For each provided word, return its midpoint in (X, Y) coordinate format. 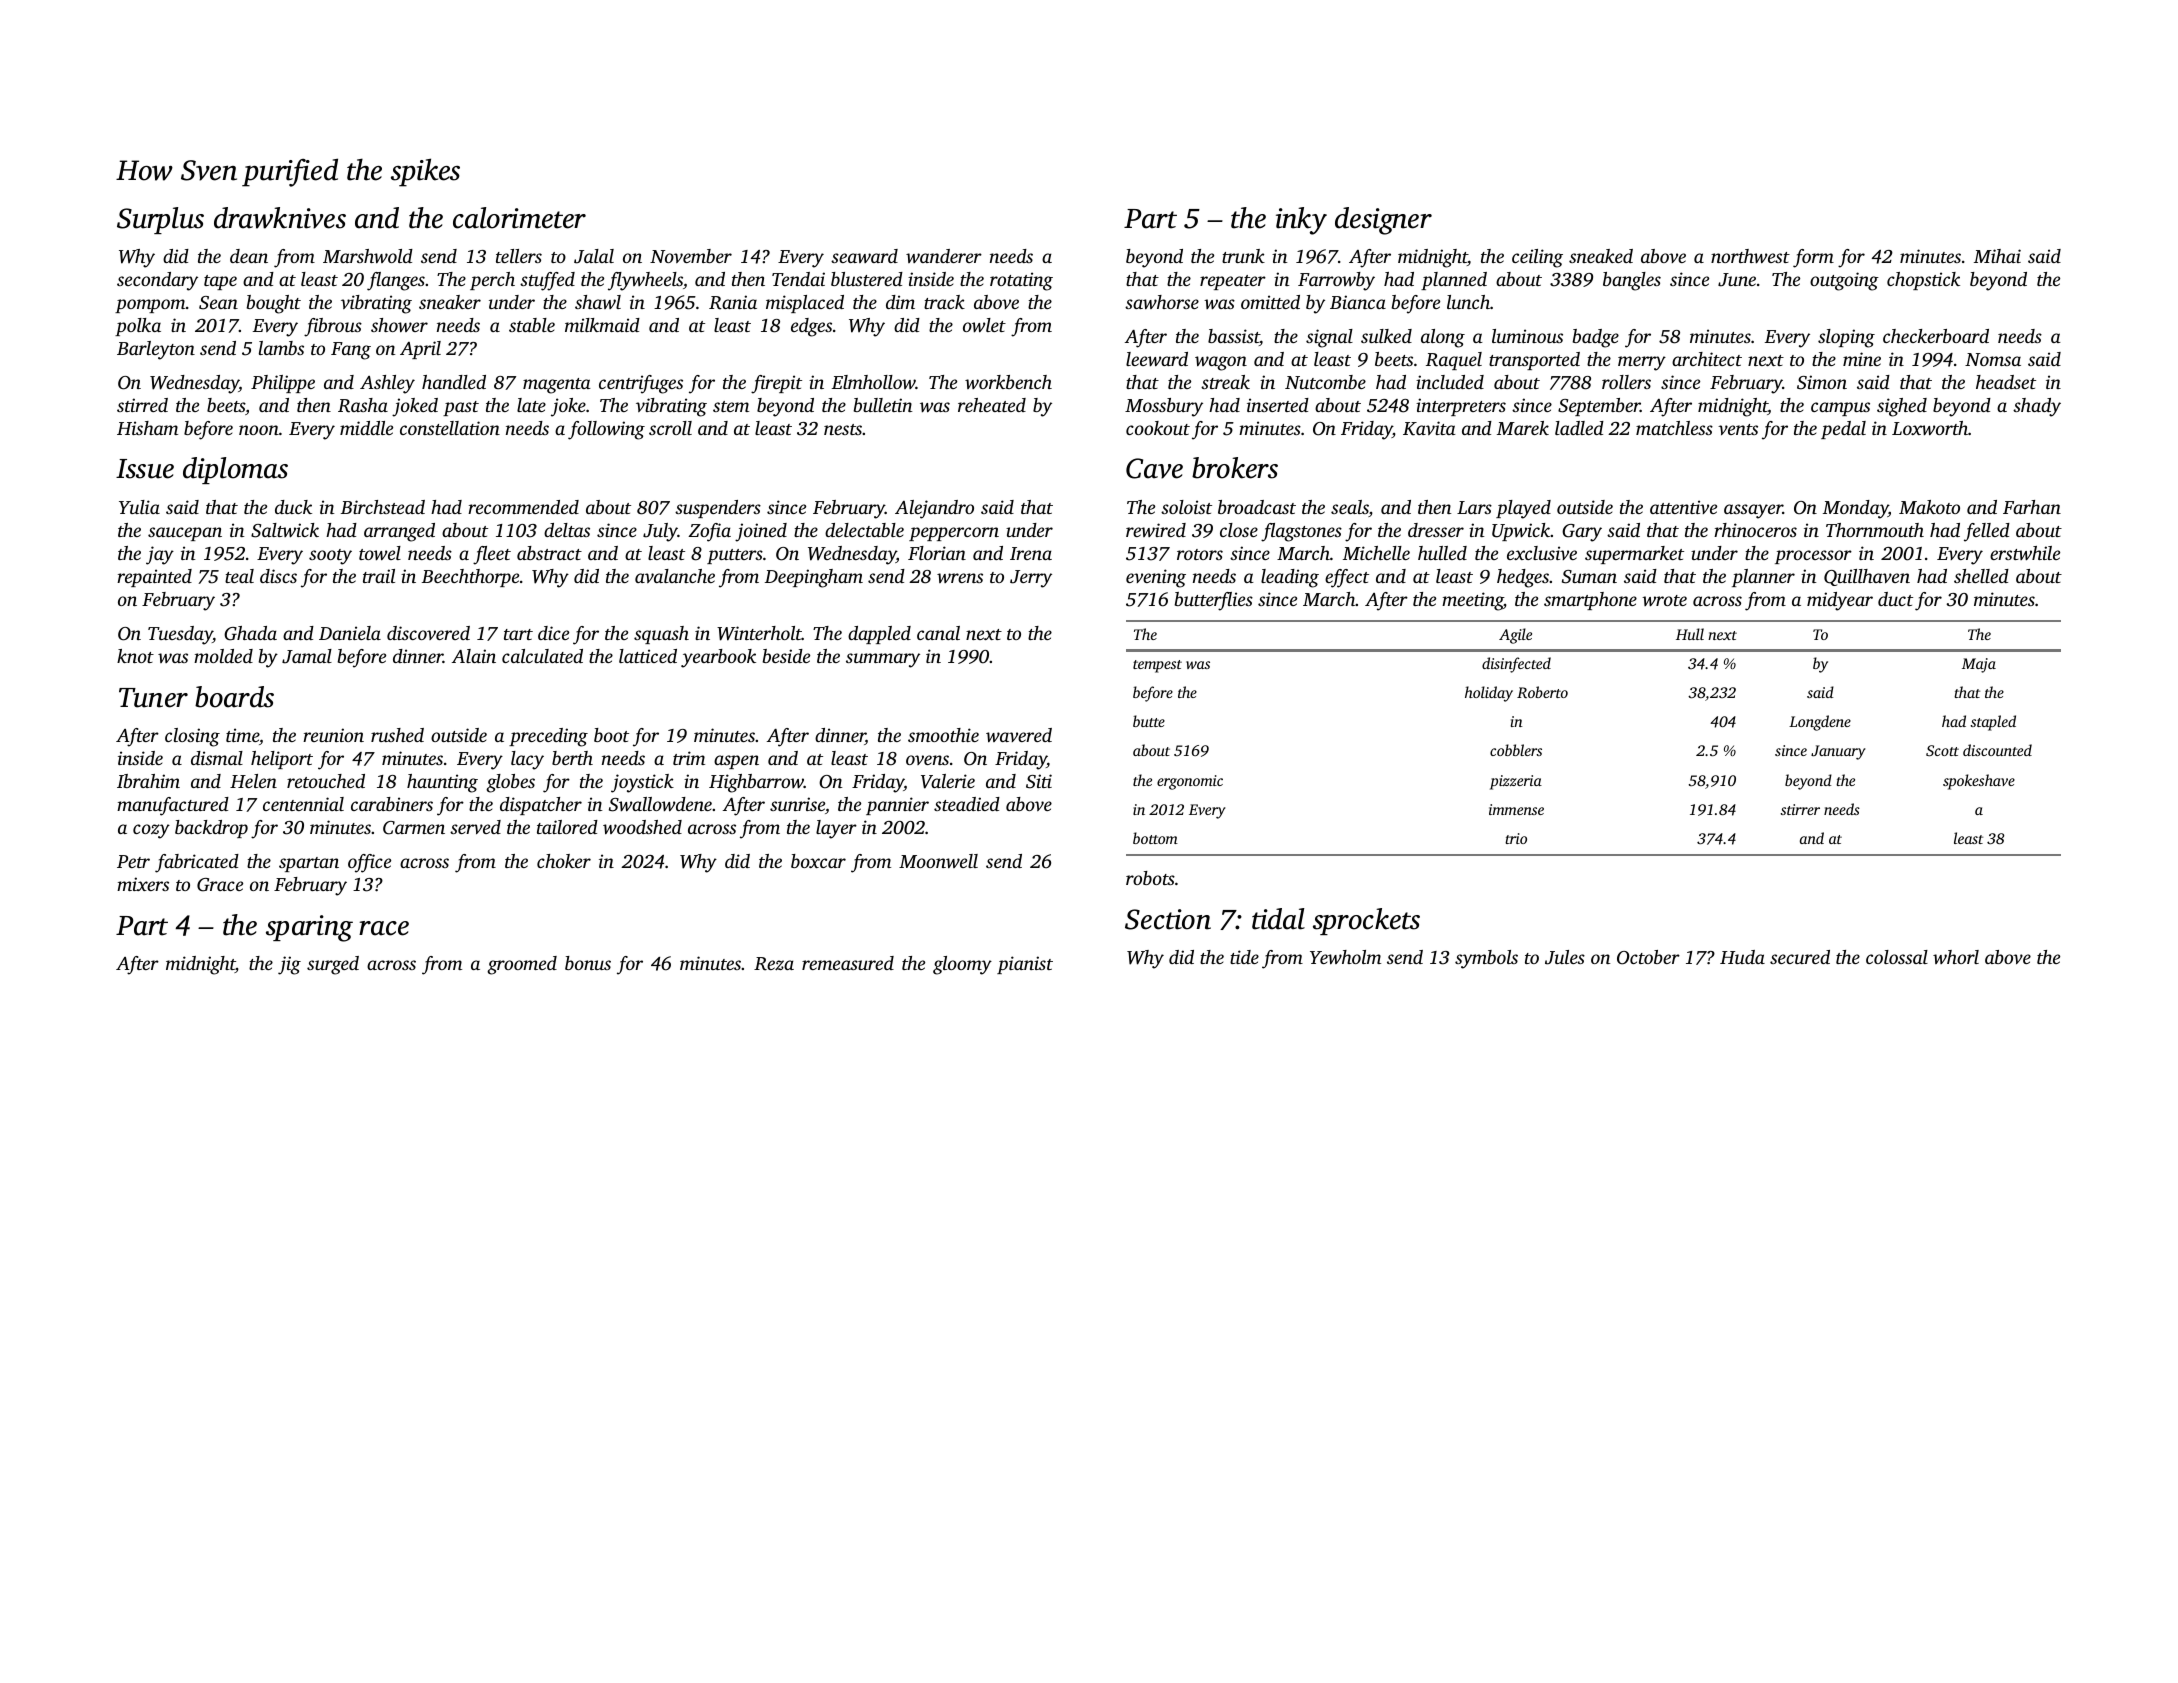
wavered (1019, 735)
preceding (548, 737)
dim (900, 302)
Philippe (283, 384)
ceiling (1537, 258)
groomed (522, 965)
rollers (1626, 382)
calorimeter (519, 218)
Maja (1979, 665)
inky (1301, 221)
